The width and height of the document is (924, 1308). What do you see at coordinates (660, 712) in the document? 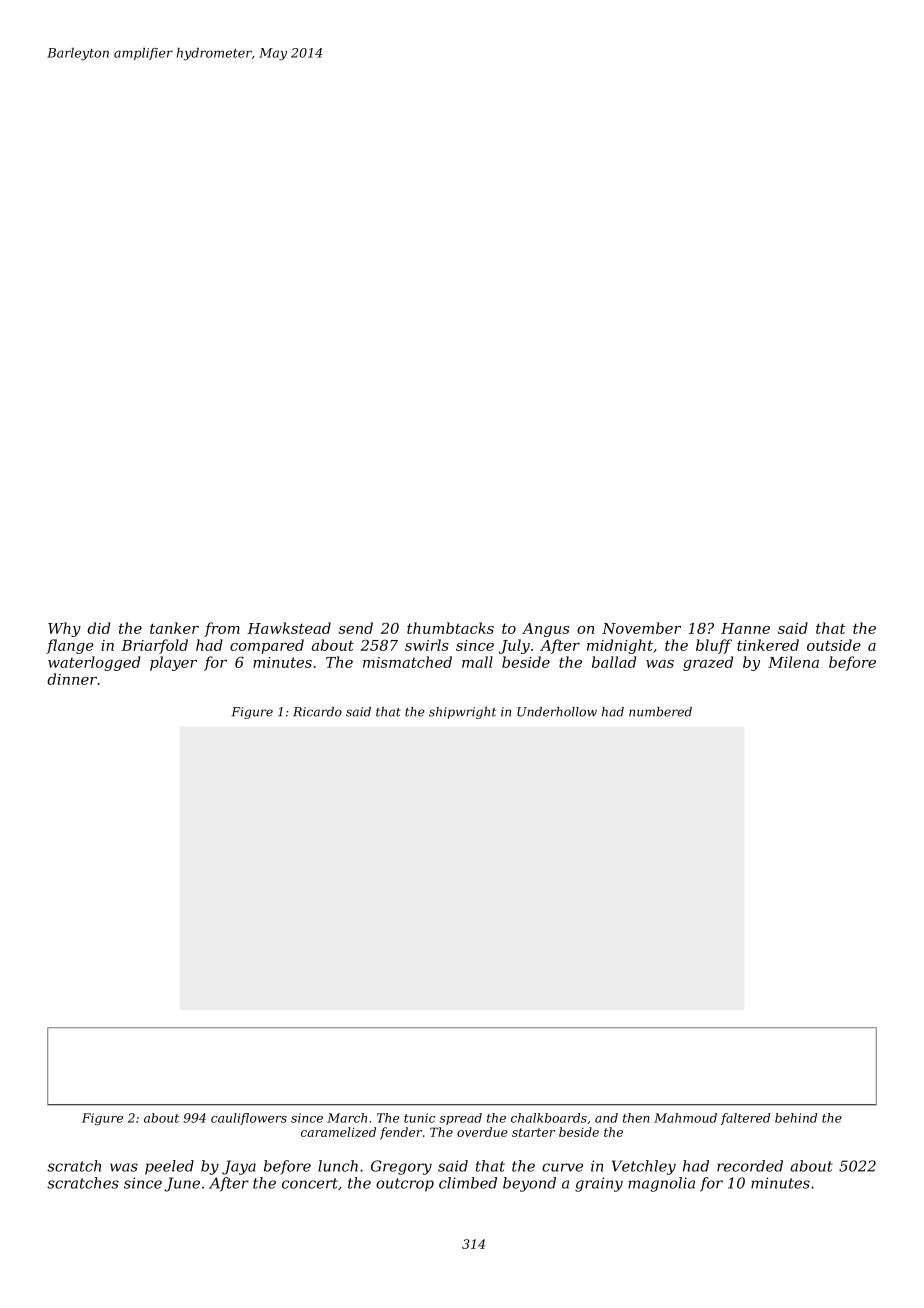
I see `numbered` at bounding box center [660, 712].
